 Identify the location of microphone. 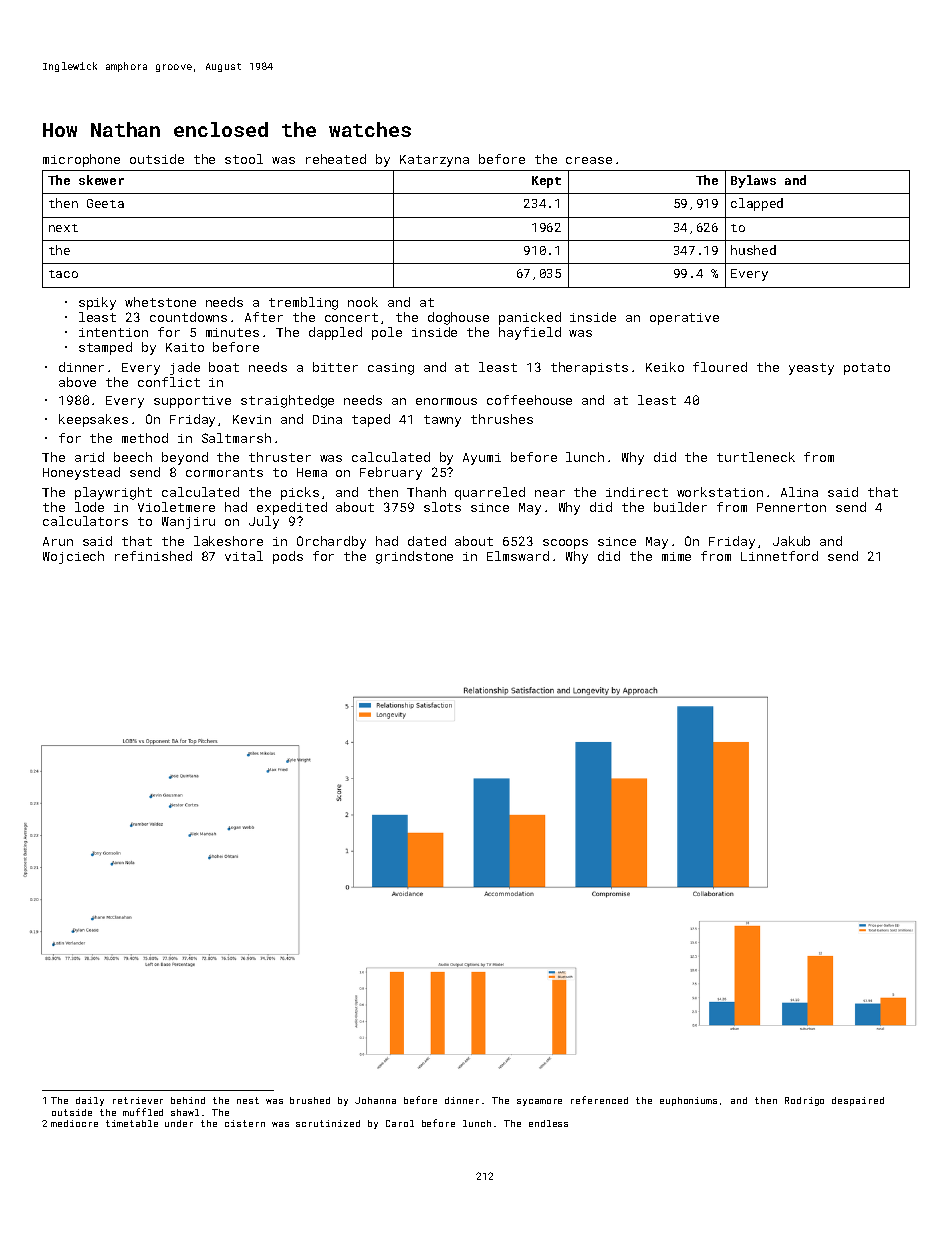
(81, 160).
